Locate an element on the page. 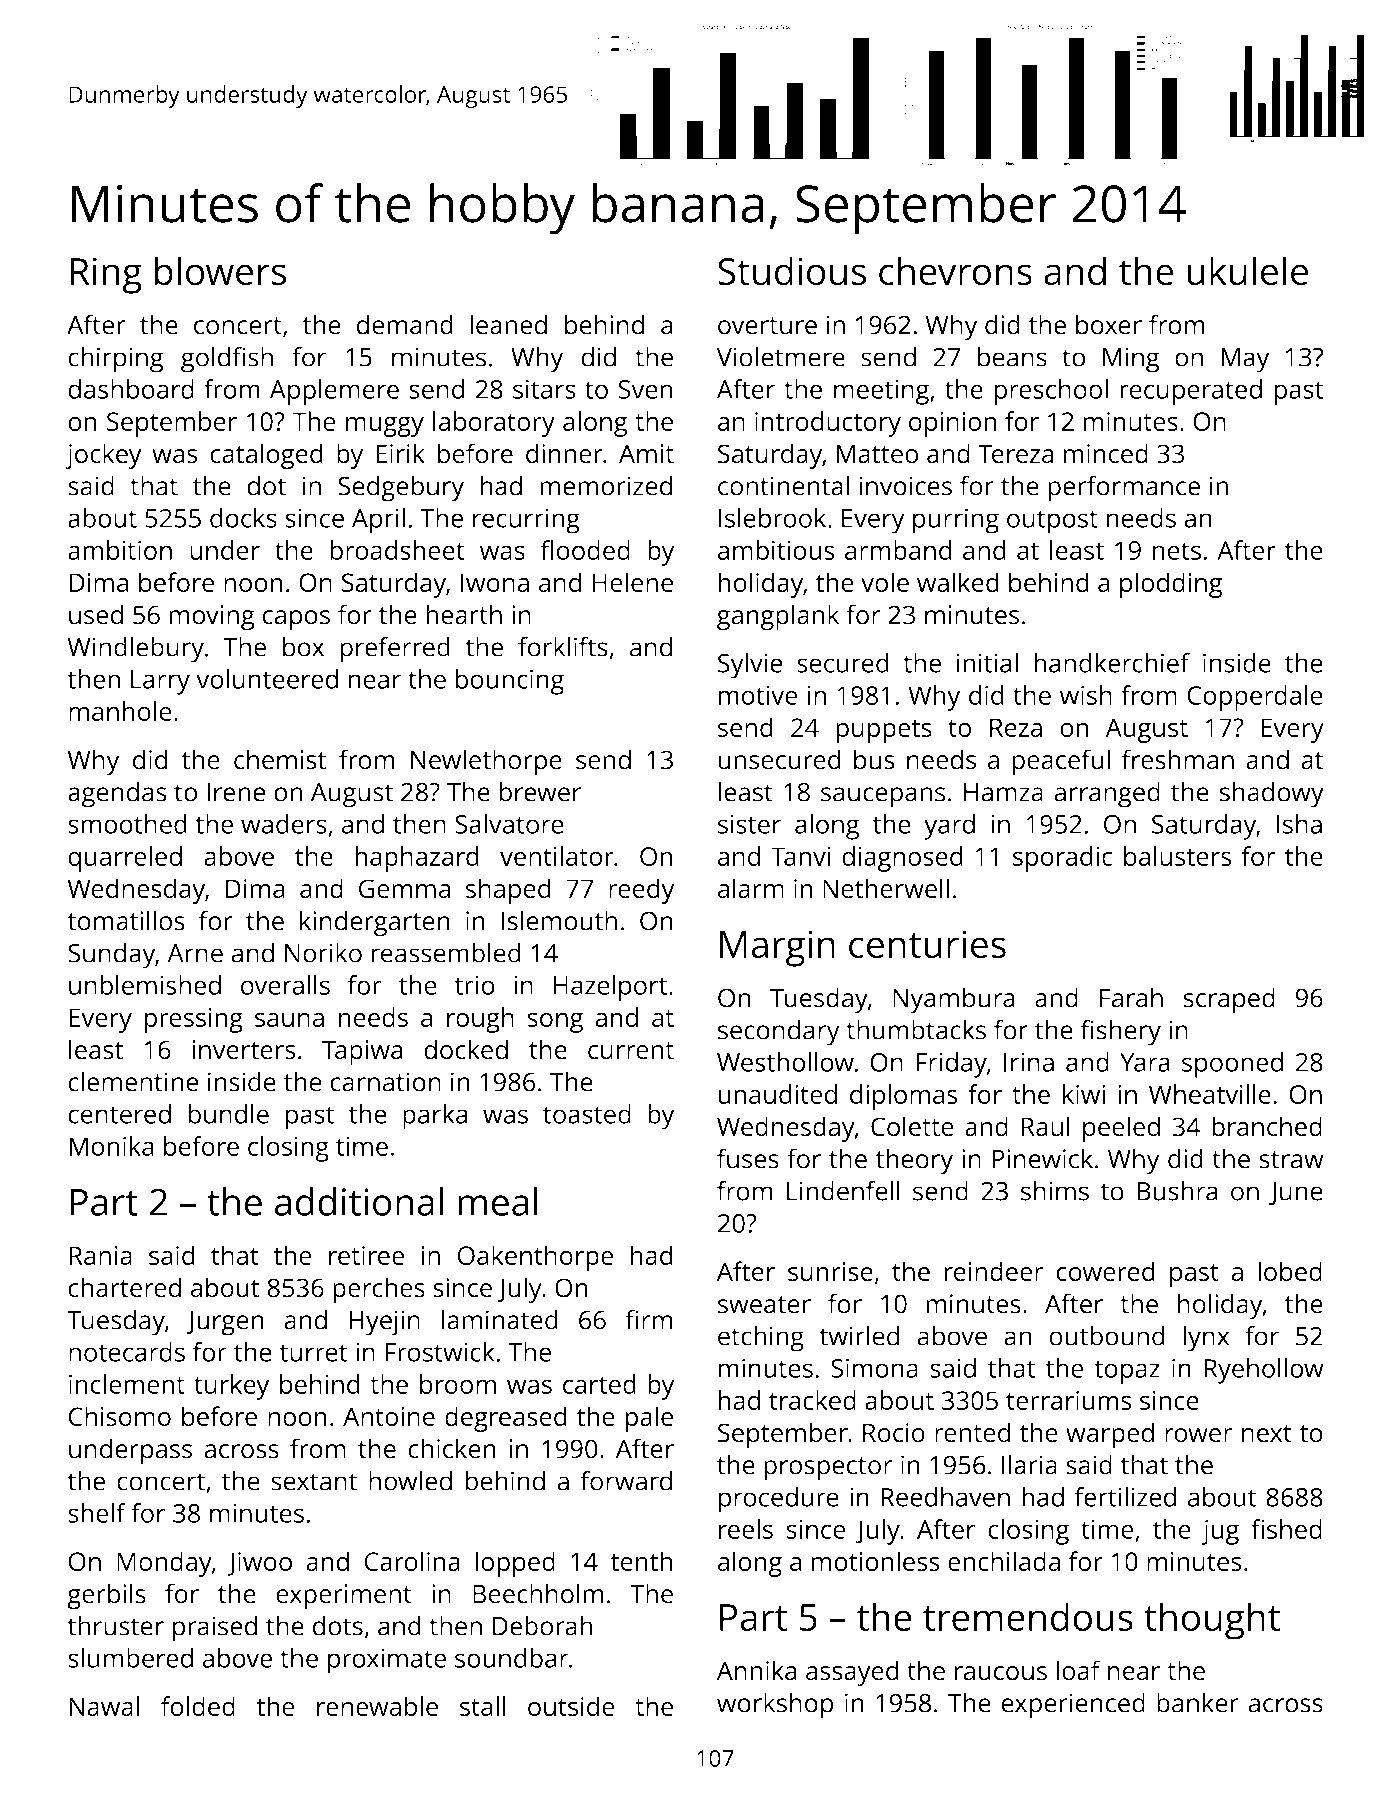 This page has width=1391, height=1800. lynx is located at coordinates (1206, 1339).
